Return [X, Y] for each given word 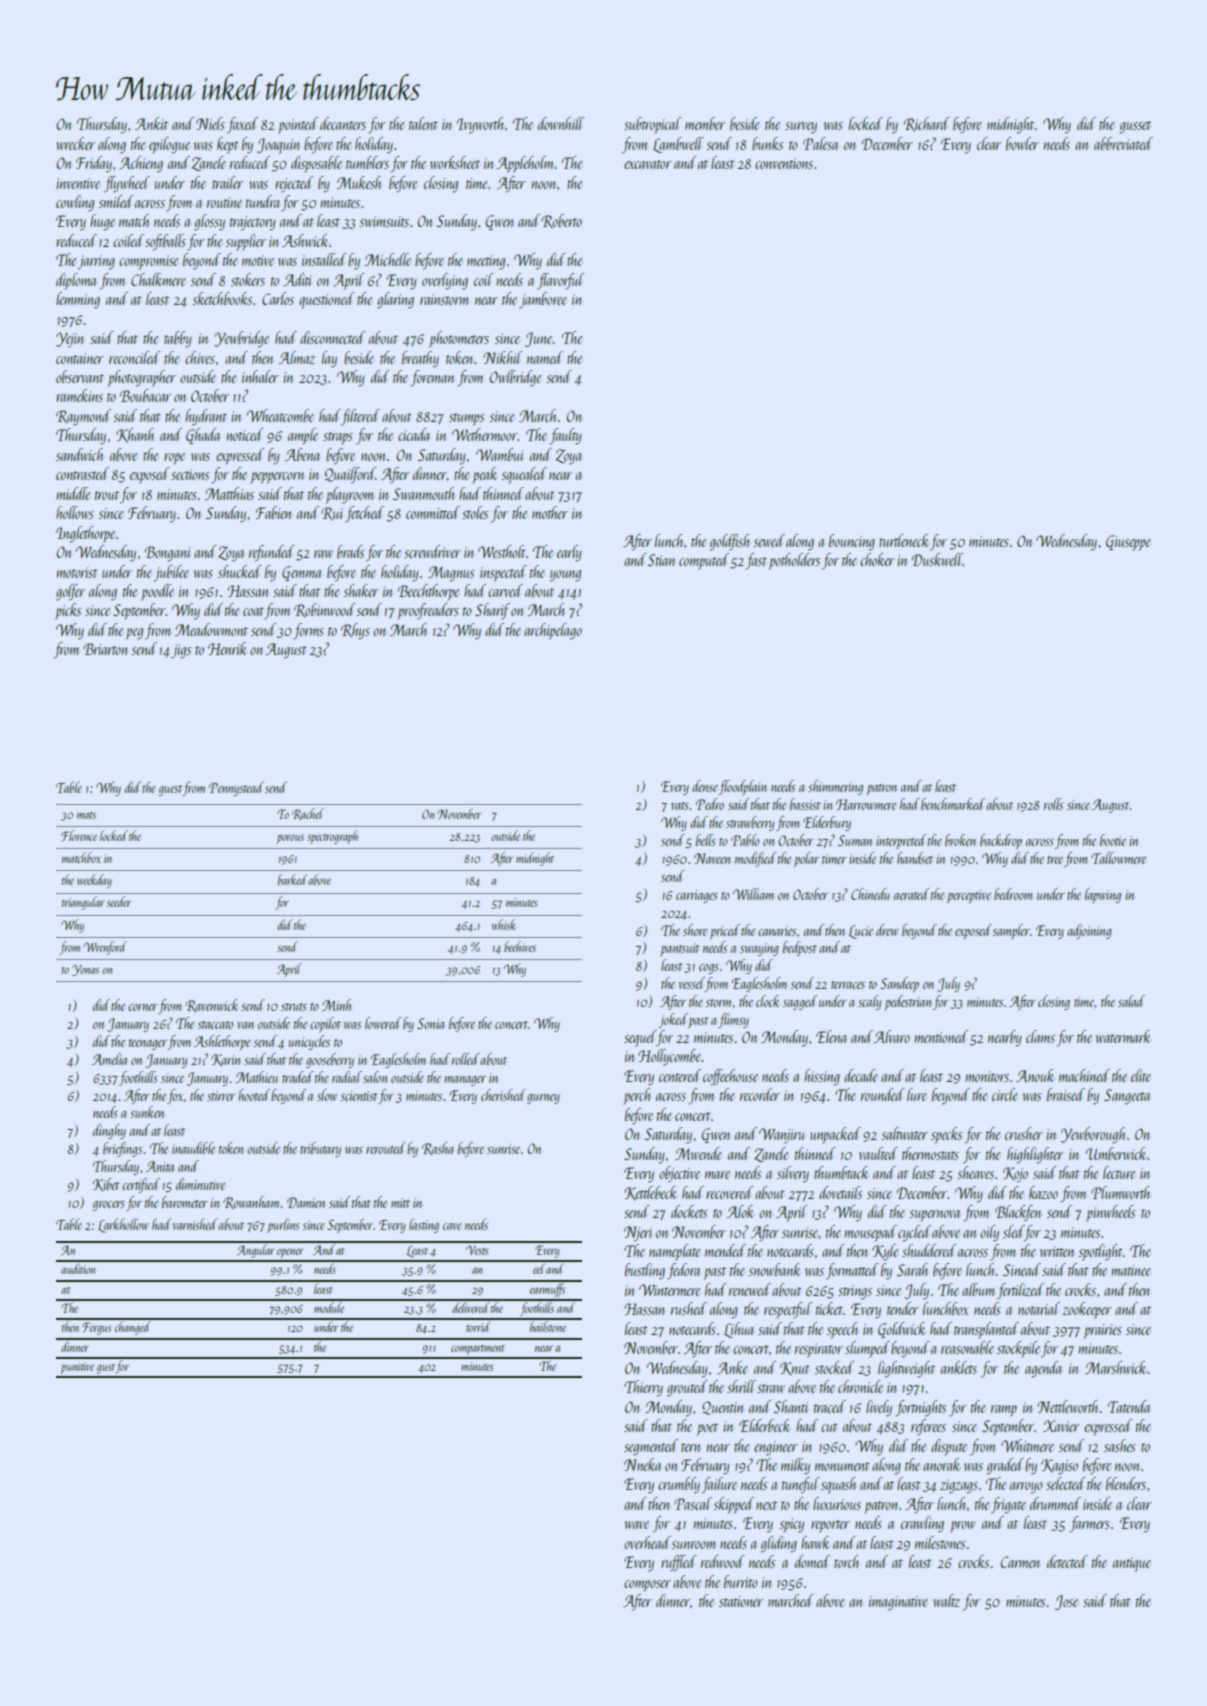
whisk [504, 924]
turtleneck [904, 540]
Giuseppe [1128, 543]
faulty [566, 436]
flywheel [127, 184]
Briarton [105, 649]
